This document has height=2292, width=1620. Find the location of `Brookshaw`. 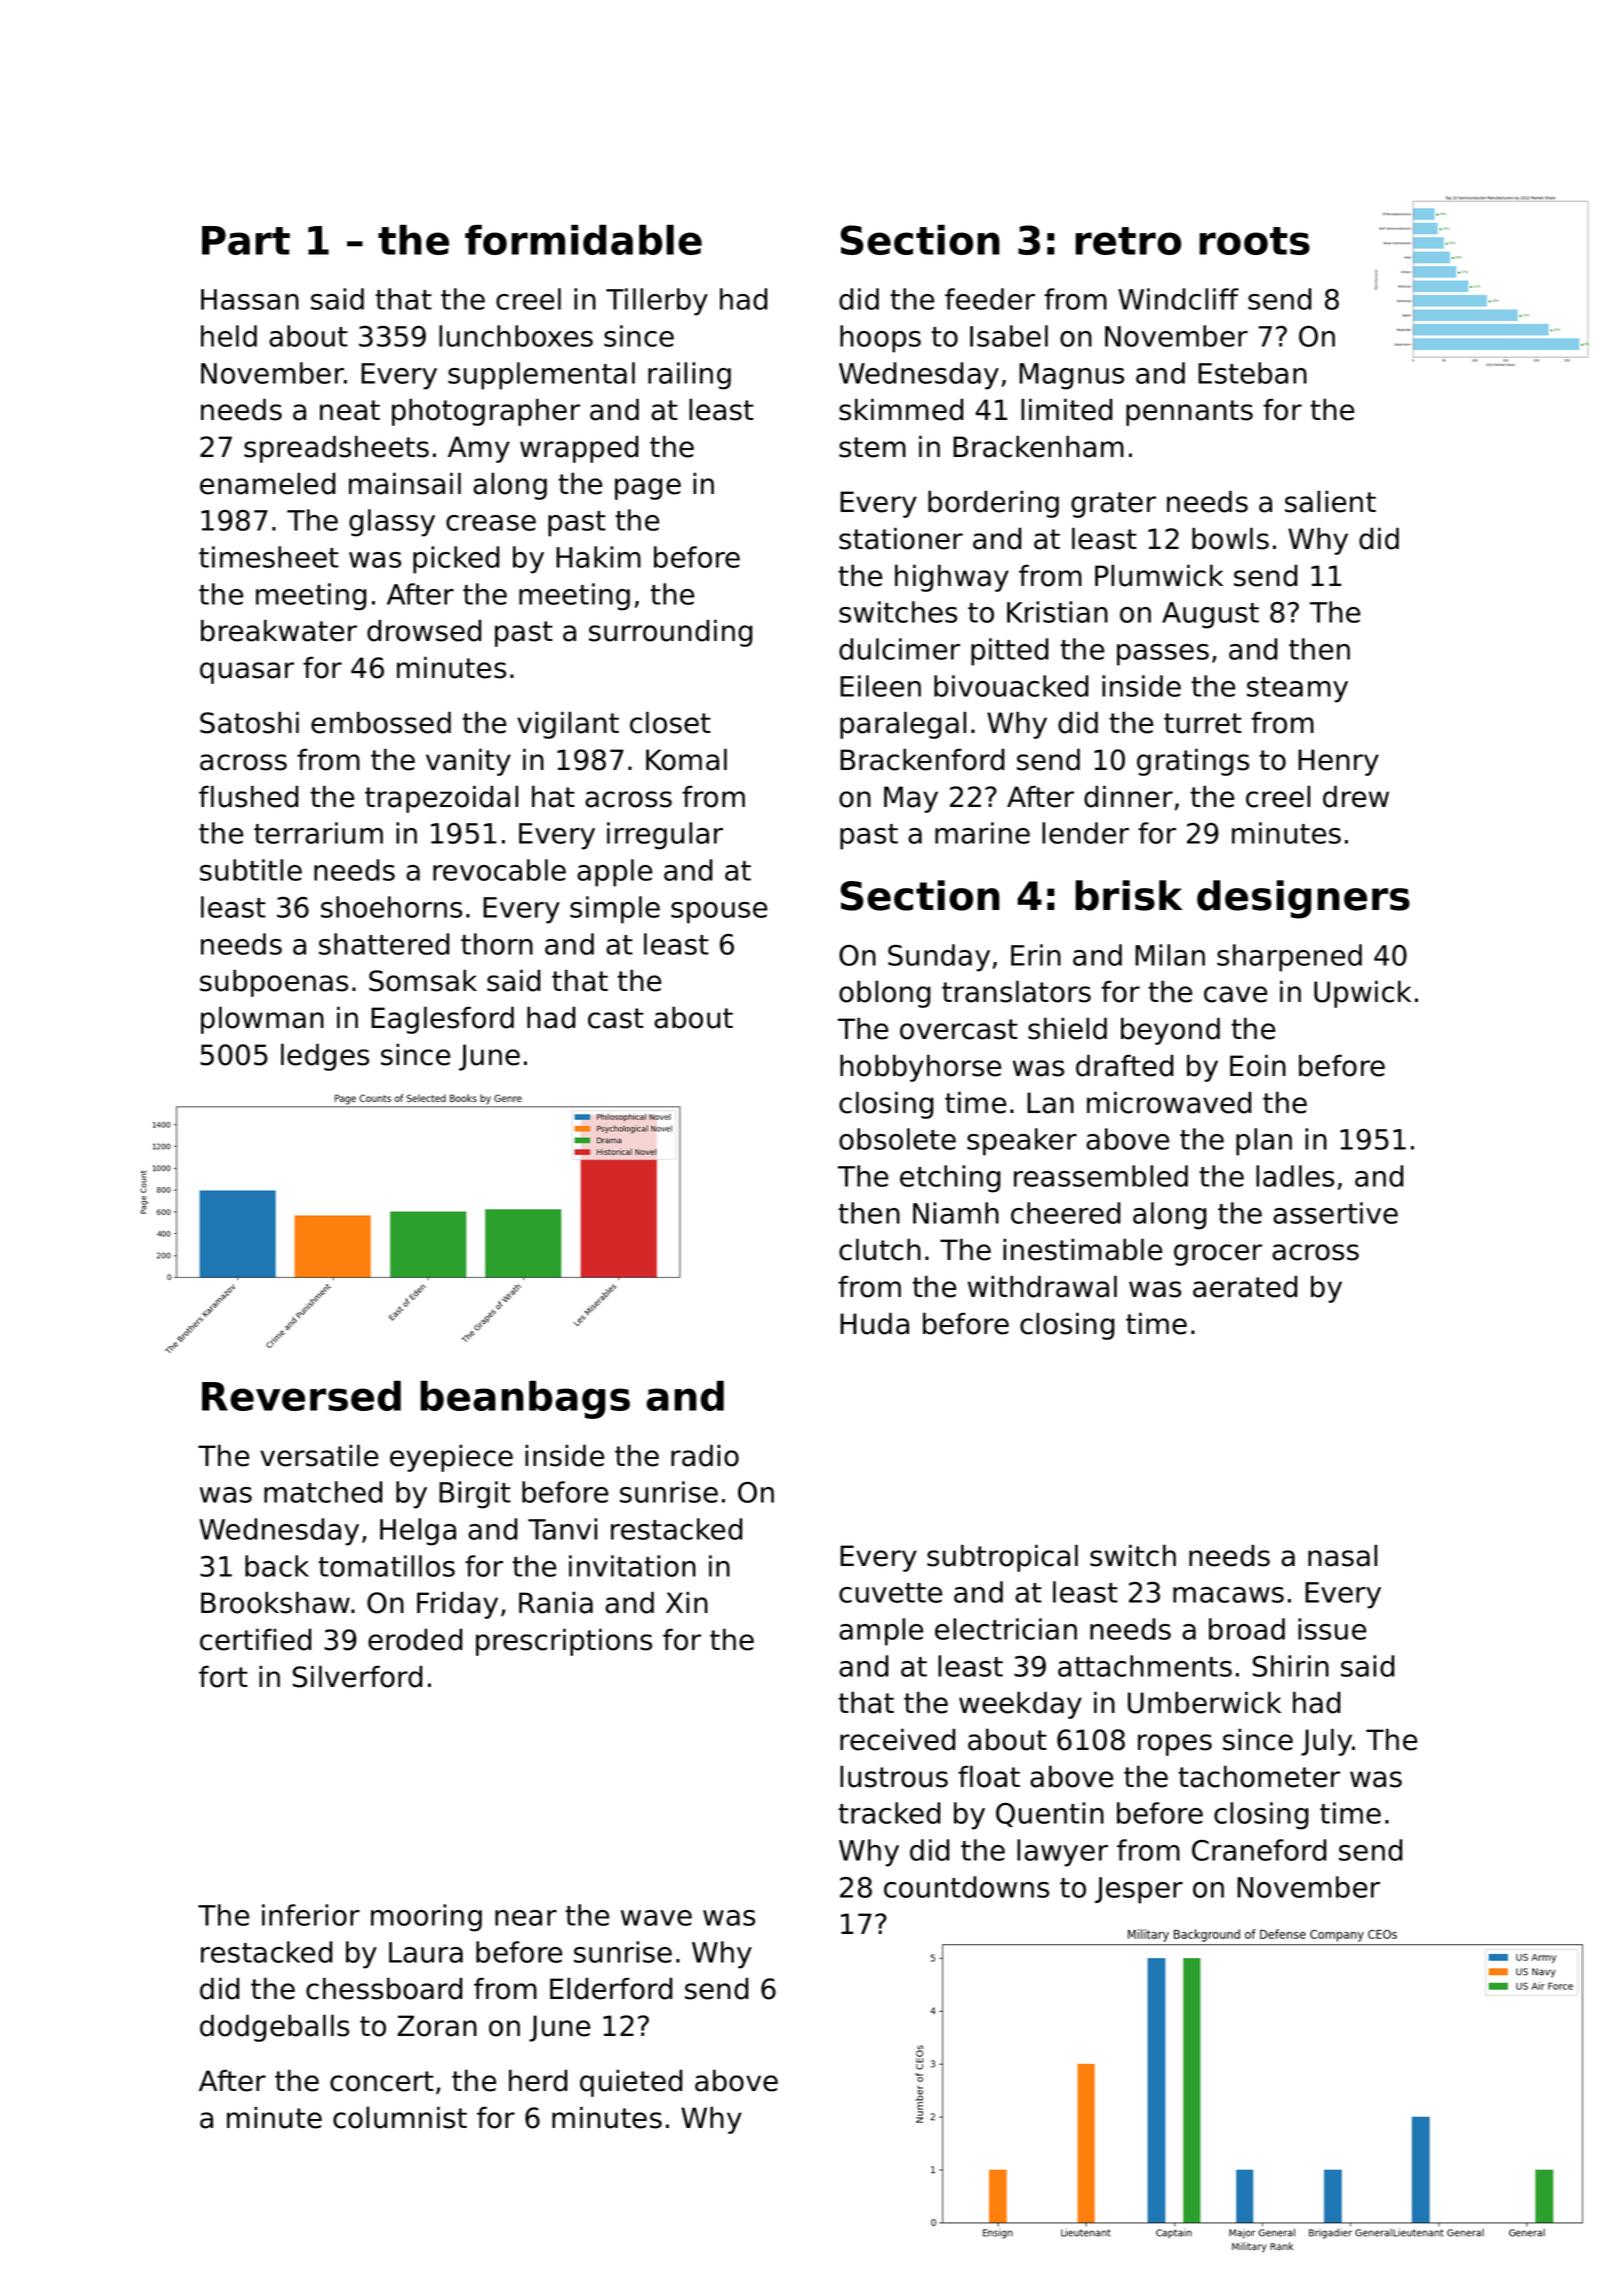

Brookshaw is located at coordinates (275, 1602).
